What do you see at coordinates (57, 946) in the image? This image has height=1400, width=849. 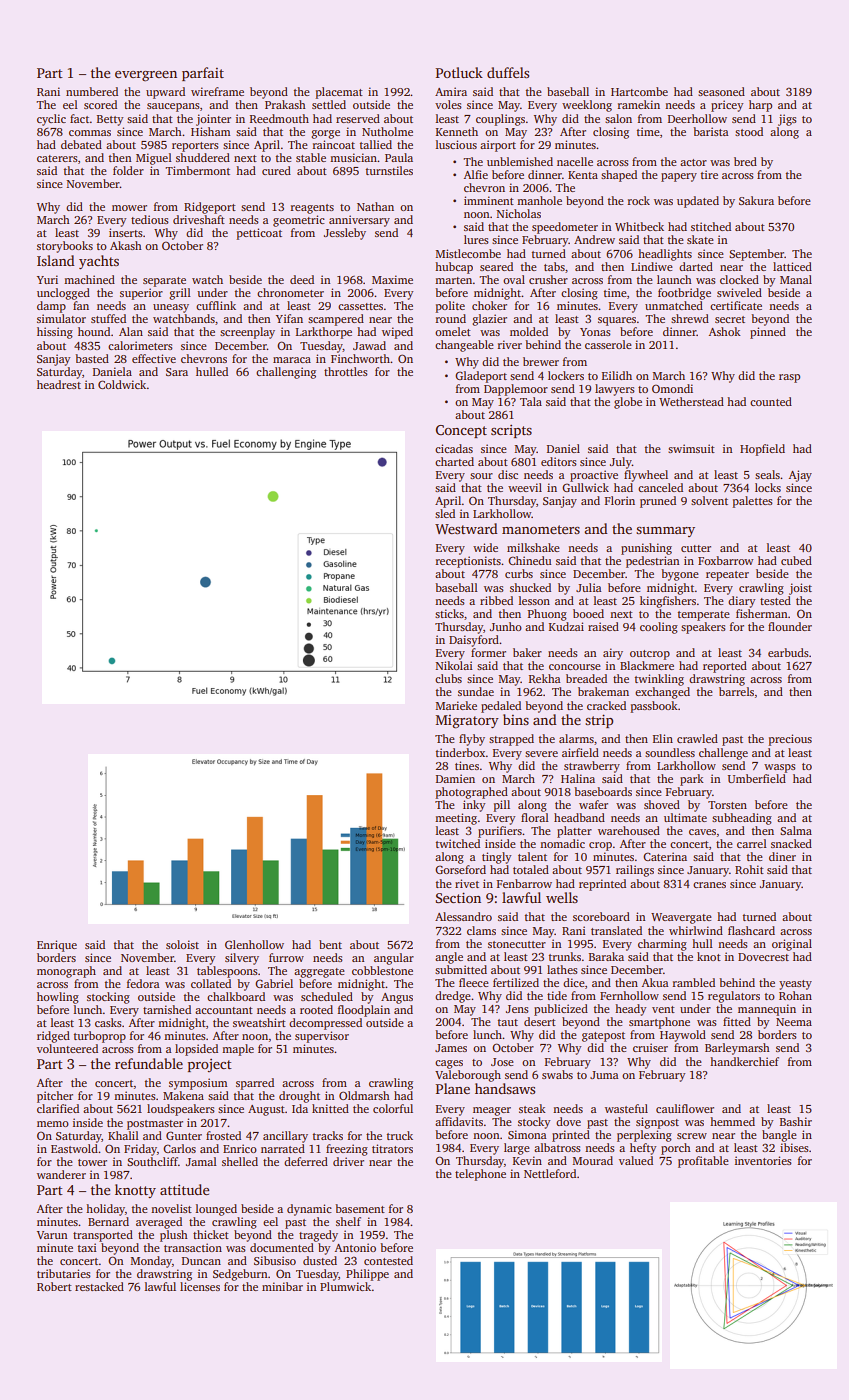 I see `Enrique` at bounding box center [57, 946].
